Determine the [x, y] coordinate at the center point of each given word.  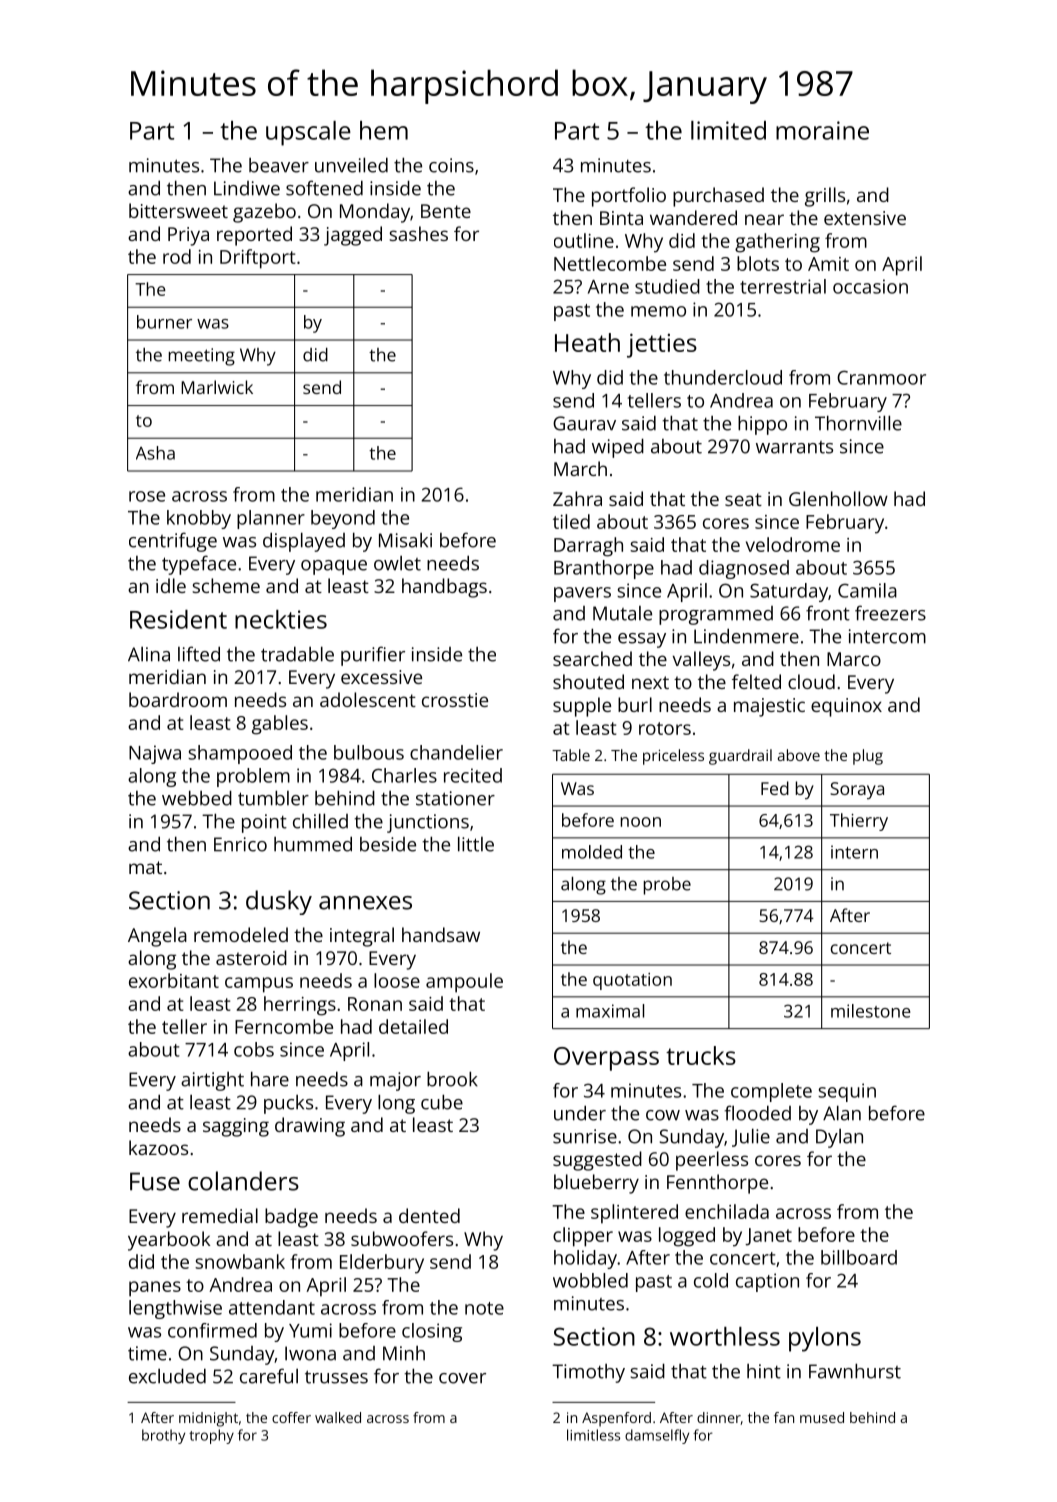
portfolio [629, 197]
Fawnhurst [855, 1371]
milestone [871, 1011]
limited [728, 130]
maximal [610, 1011]
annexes [365, 903]
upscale [308, 133]
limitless [593, 1435]
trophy [211, 1436]
